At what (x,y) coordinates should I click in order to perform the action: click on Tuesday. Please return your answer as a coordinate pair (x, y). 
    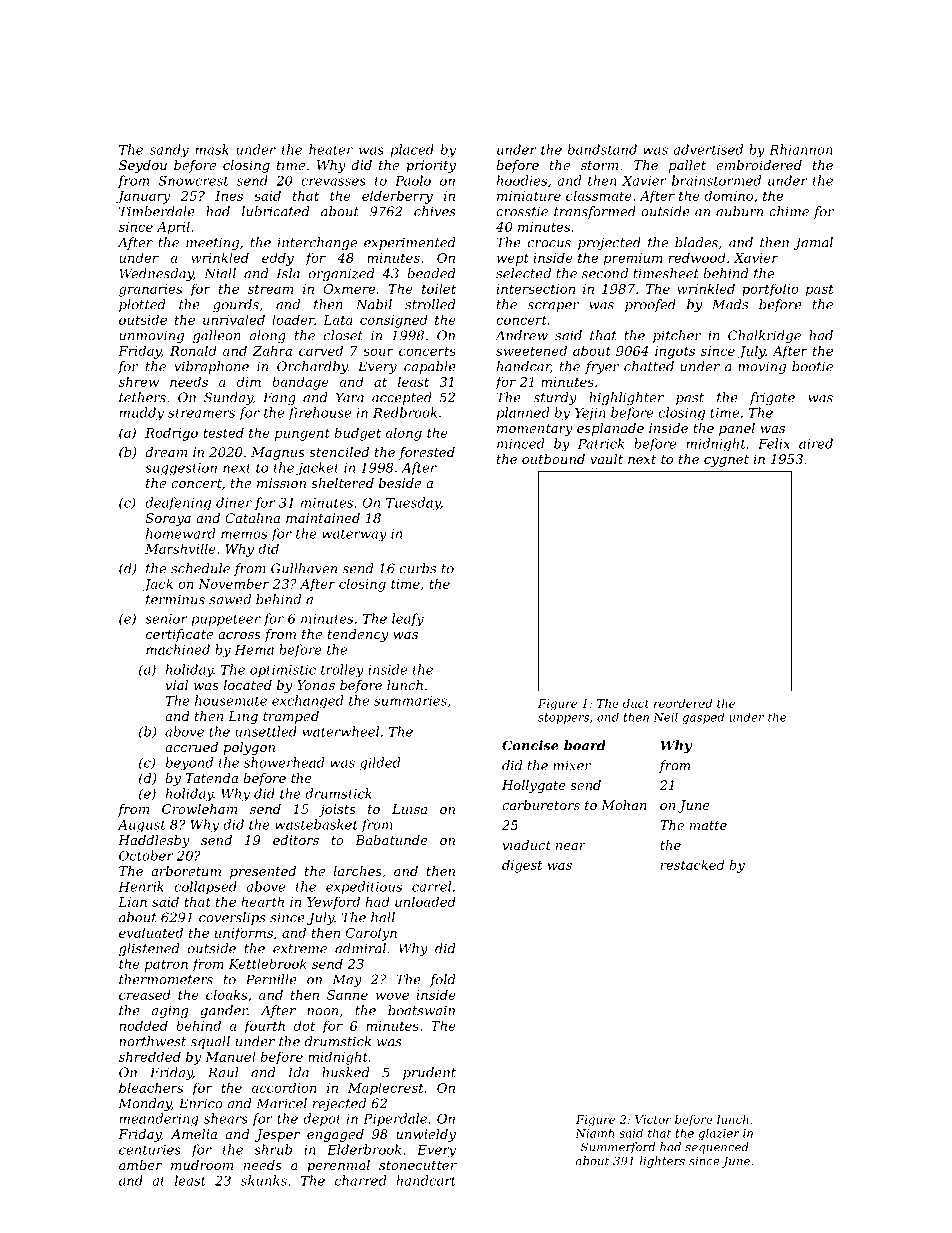
    Looking at the image, I should click on (413, 503).
